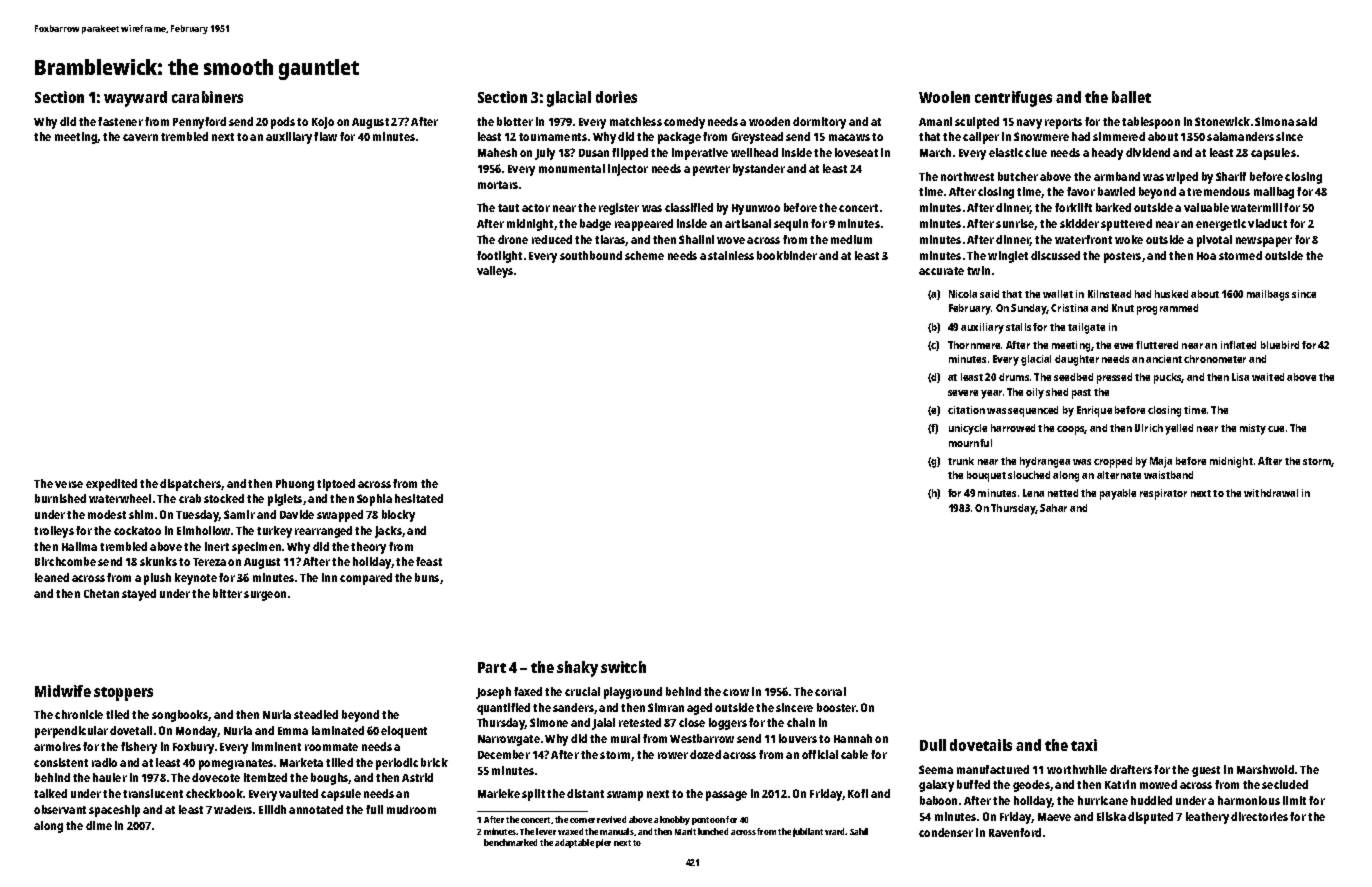 This screenshot has width=1372, height=887. What do you see at coordinates (616, 97) in the screenshot?
I see `dories` at bounding box center [616, 97].
